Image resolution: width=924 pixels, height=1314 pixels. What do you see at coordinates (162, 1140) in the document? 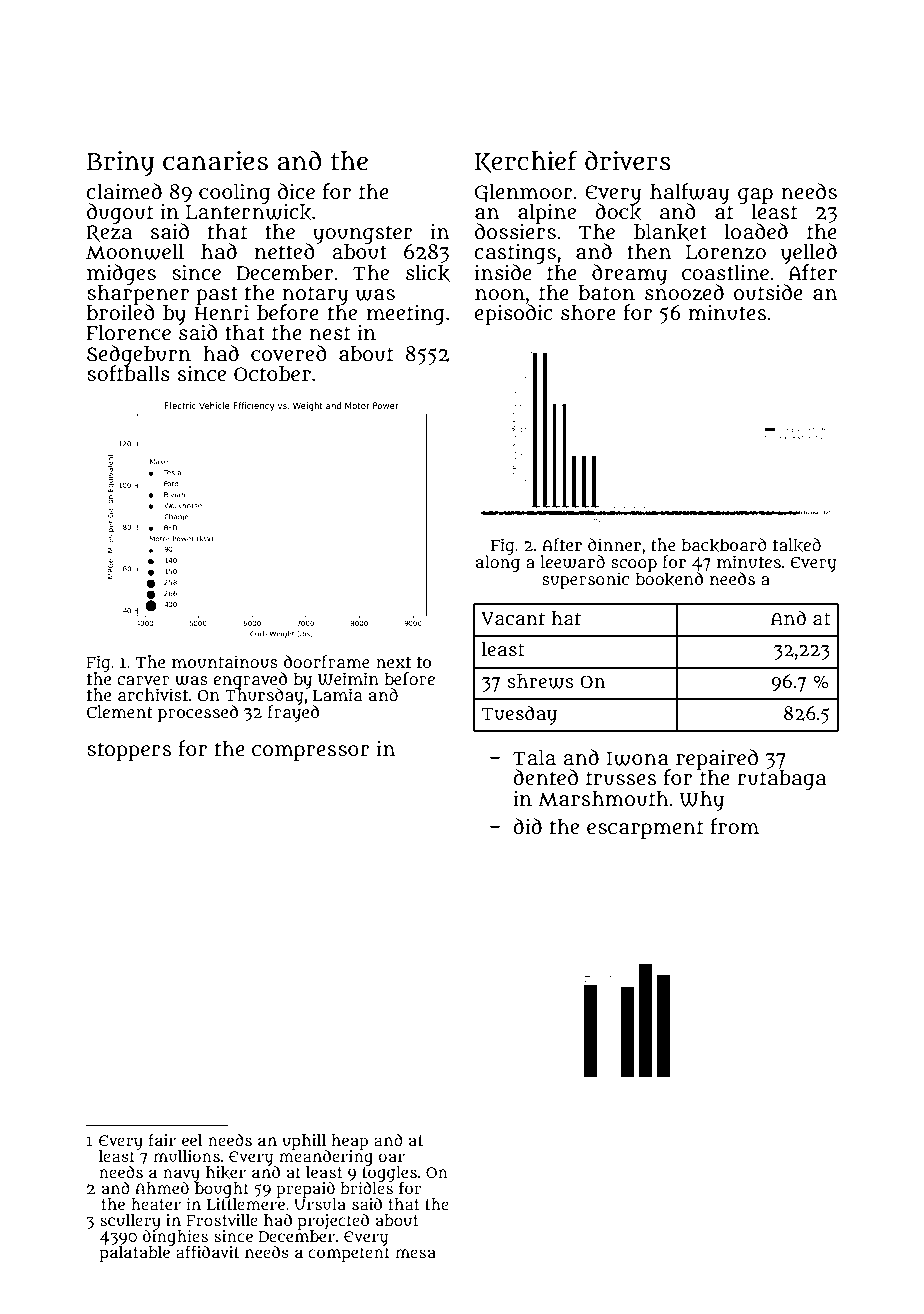
I see `fair` at bounding box center [162, 1140].
